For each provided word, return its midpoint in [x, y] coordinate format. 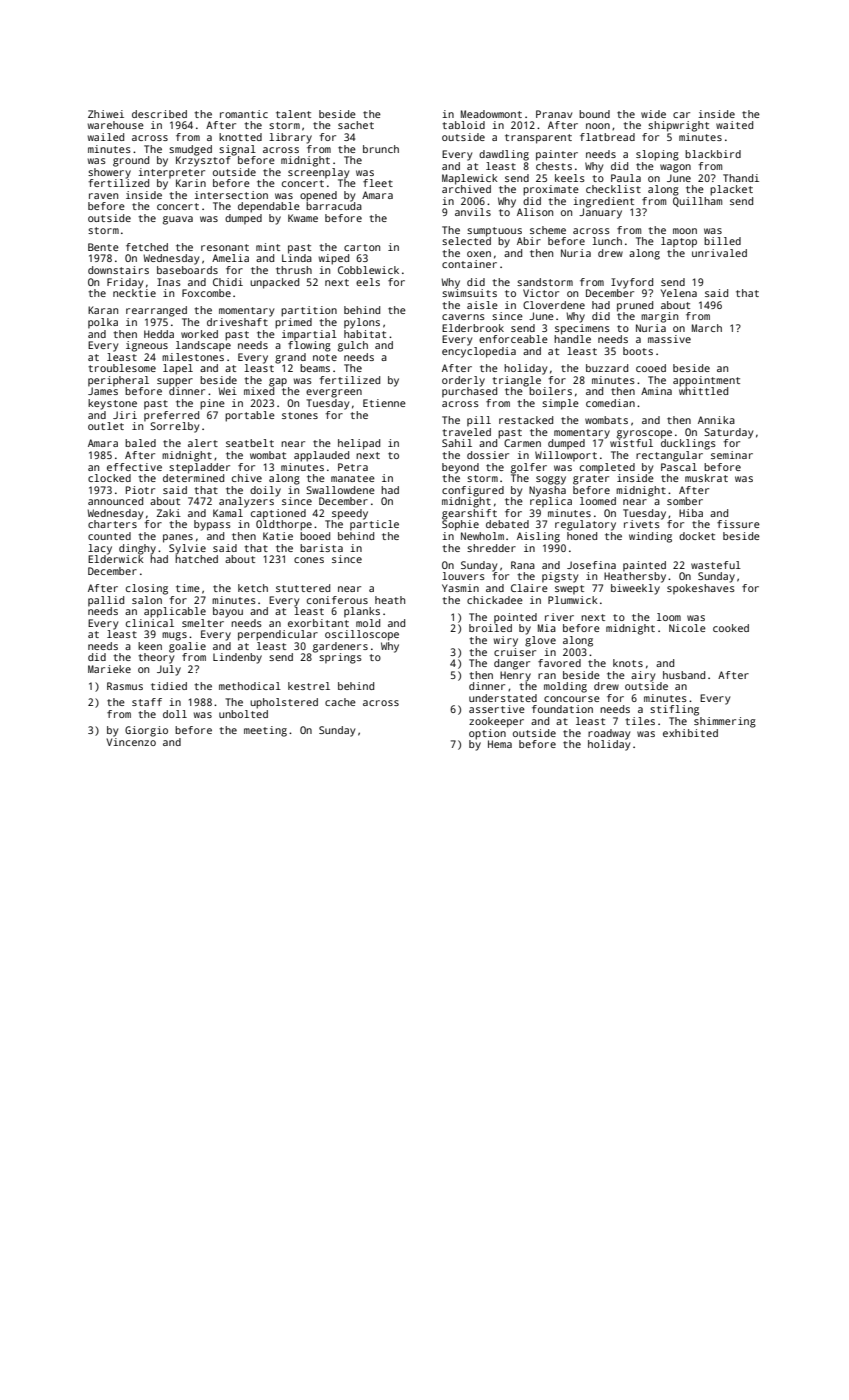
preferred [171, 416]
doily [265, 491]
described [159, 114]
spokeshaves [701, 589]
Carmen [522, 443]
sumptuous [494, 232]
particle [374, 525]
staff [147, 702]
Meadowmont [491, 114]
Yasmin [460, 588]
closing [147, 589]
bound [594, 114]
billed [722, 241]
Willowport [566, 456]
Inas [169, 282]
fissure [738, 524]
